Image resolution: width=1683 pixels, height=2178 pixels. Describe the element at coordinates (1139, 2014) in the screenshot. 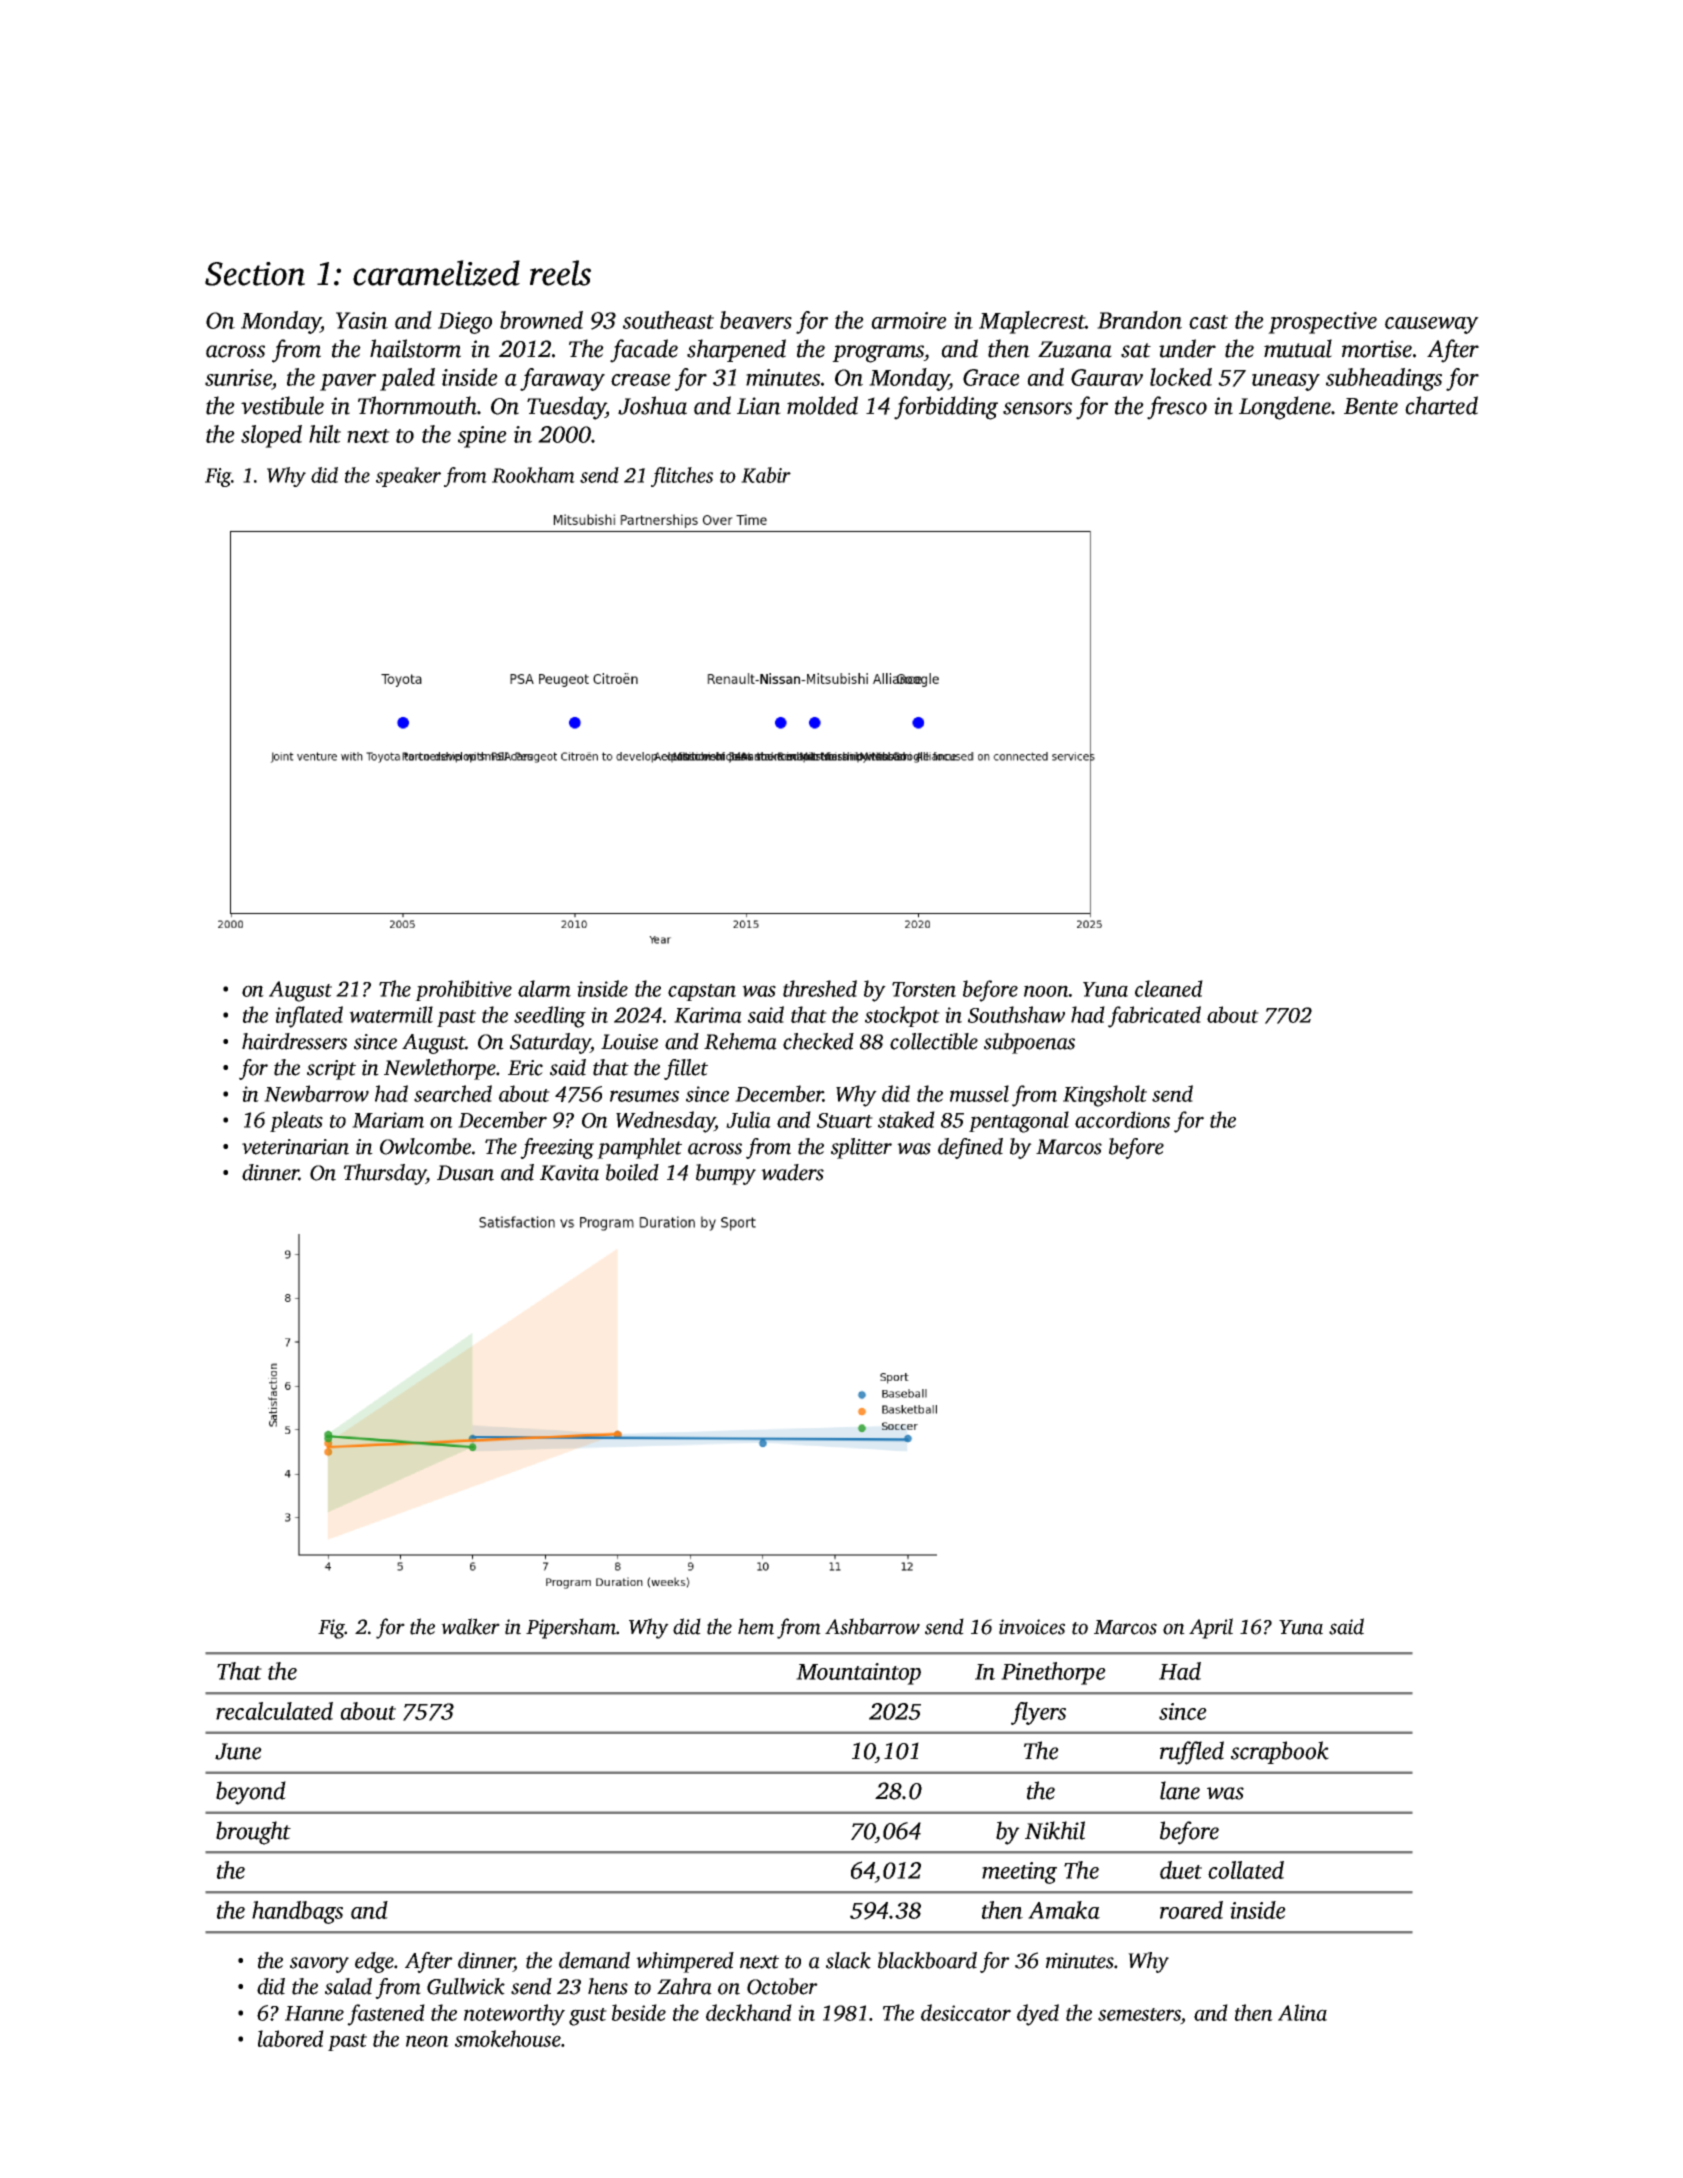

I see `semesters` at that location.
